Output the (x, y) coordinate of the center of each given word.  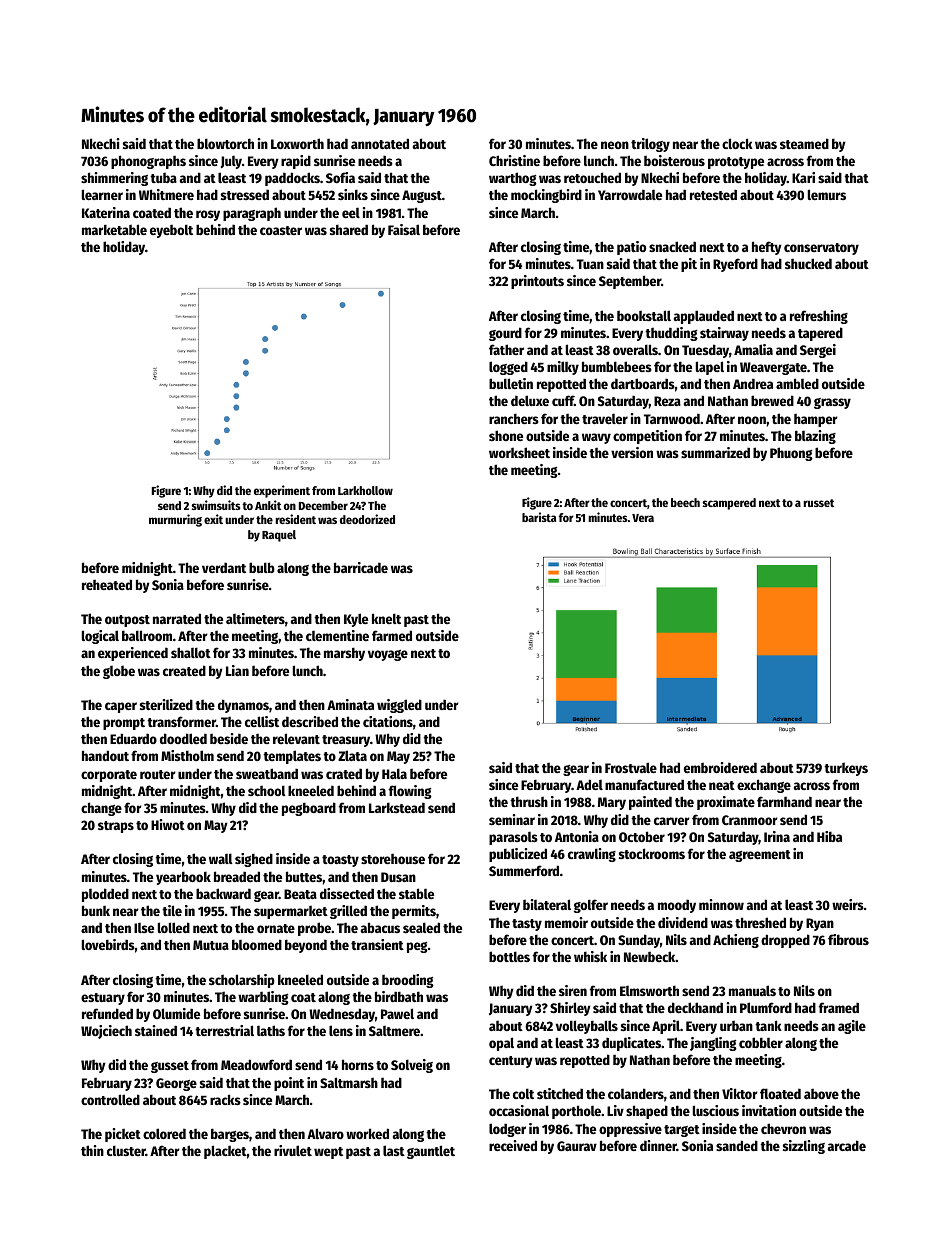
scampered (729, 504)
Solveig (412, 1066)
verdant (224, 567)
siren (573, 990)
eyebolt (171, 231)
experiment (282, 491)
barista (539, 517)
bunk (96, 910)
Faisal (404, 229)
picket (123, 1135)
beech (685, 502)
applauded (704, 317)
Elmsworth (649, 990)
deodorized (367, 519)
